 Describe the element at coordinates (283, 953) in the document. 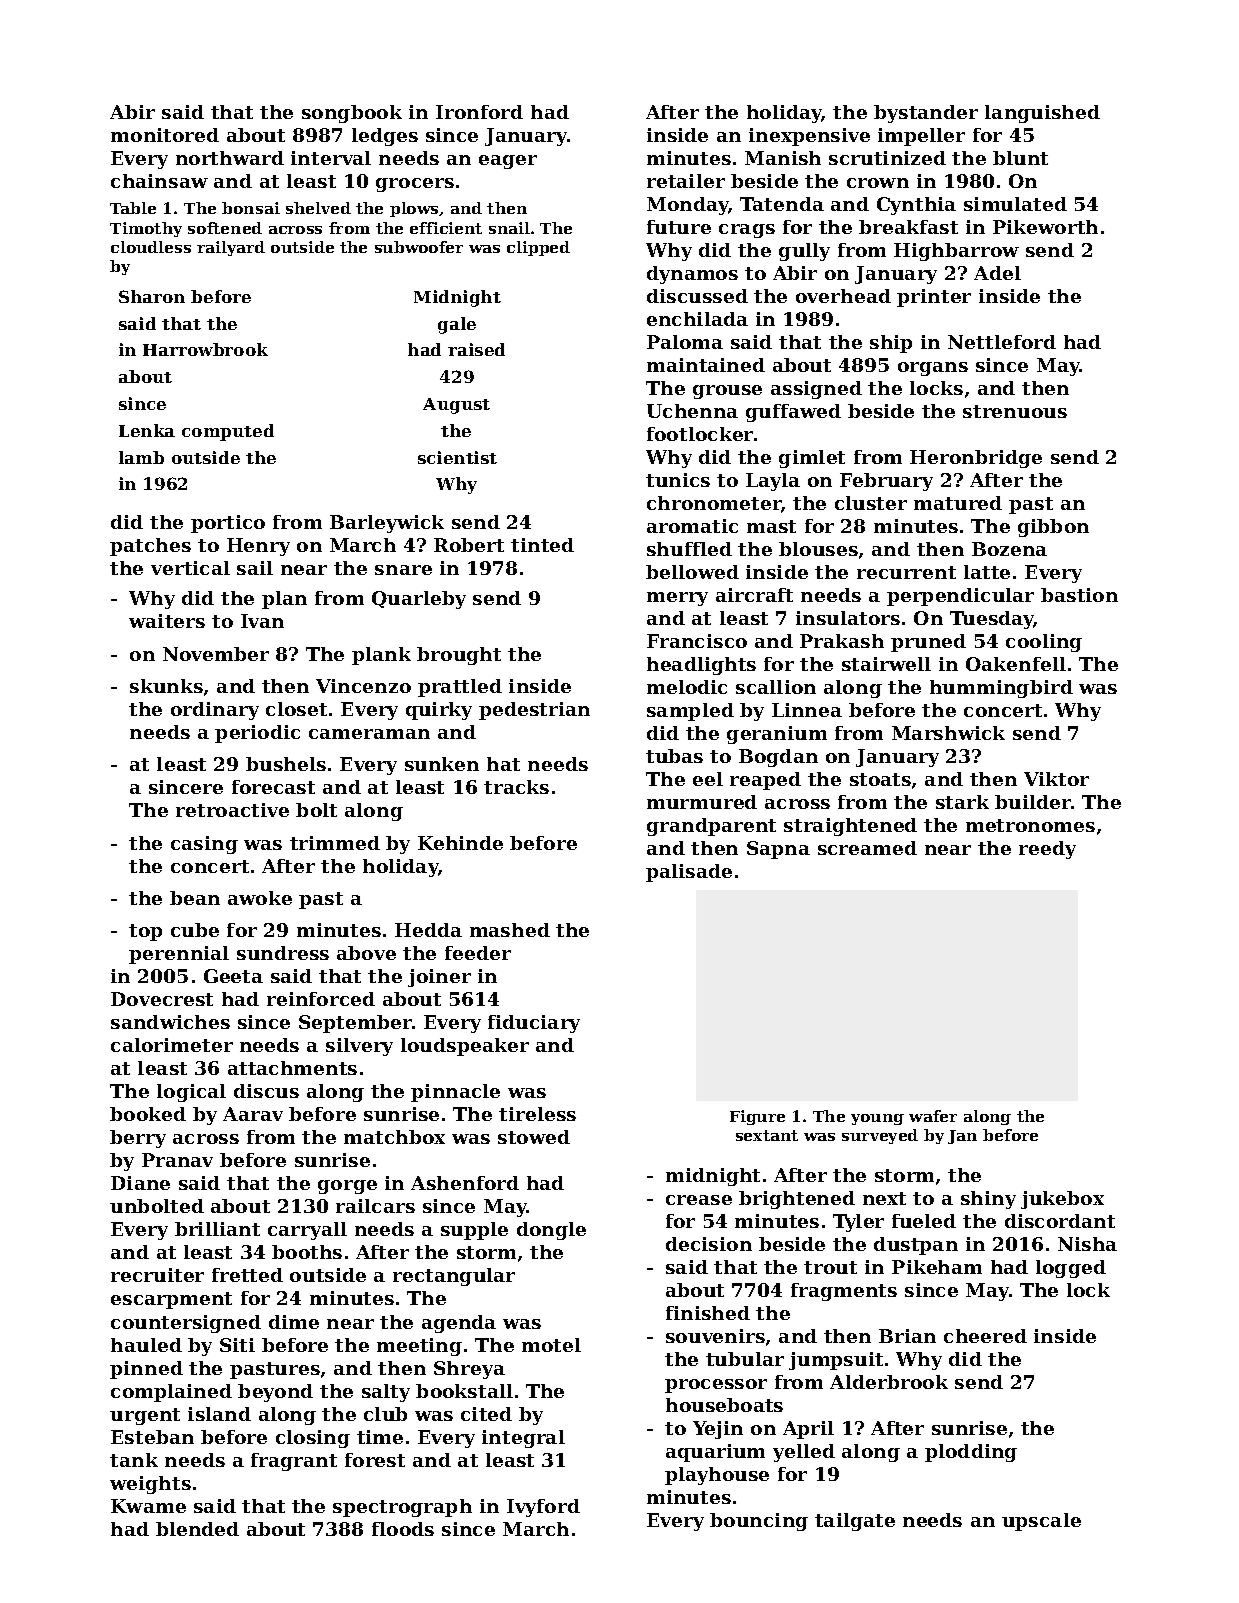

I see `sundress` at that location.
